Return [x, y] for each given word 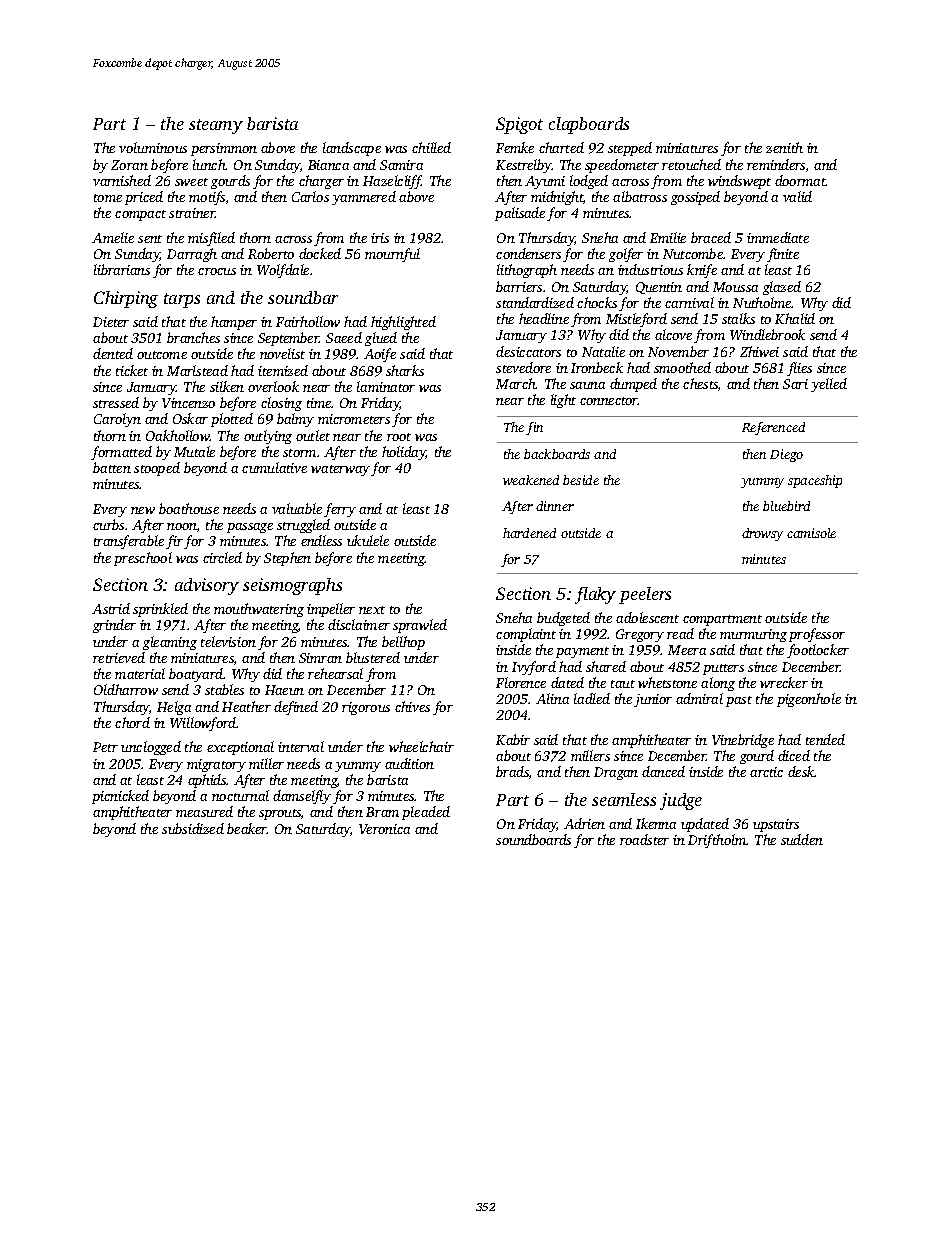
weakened [531, 480]
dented [113, 353]
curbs [108, 524]
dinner [555, 506]
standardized [535, 302]
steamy [216, 126]
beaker [247, 828]
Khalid [795, 318]
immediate [778, 237]
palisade [520, 214]
